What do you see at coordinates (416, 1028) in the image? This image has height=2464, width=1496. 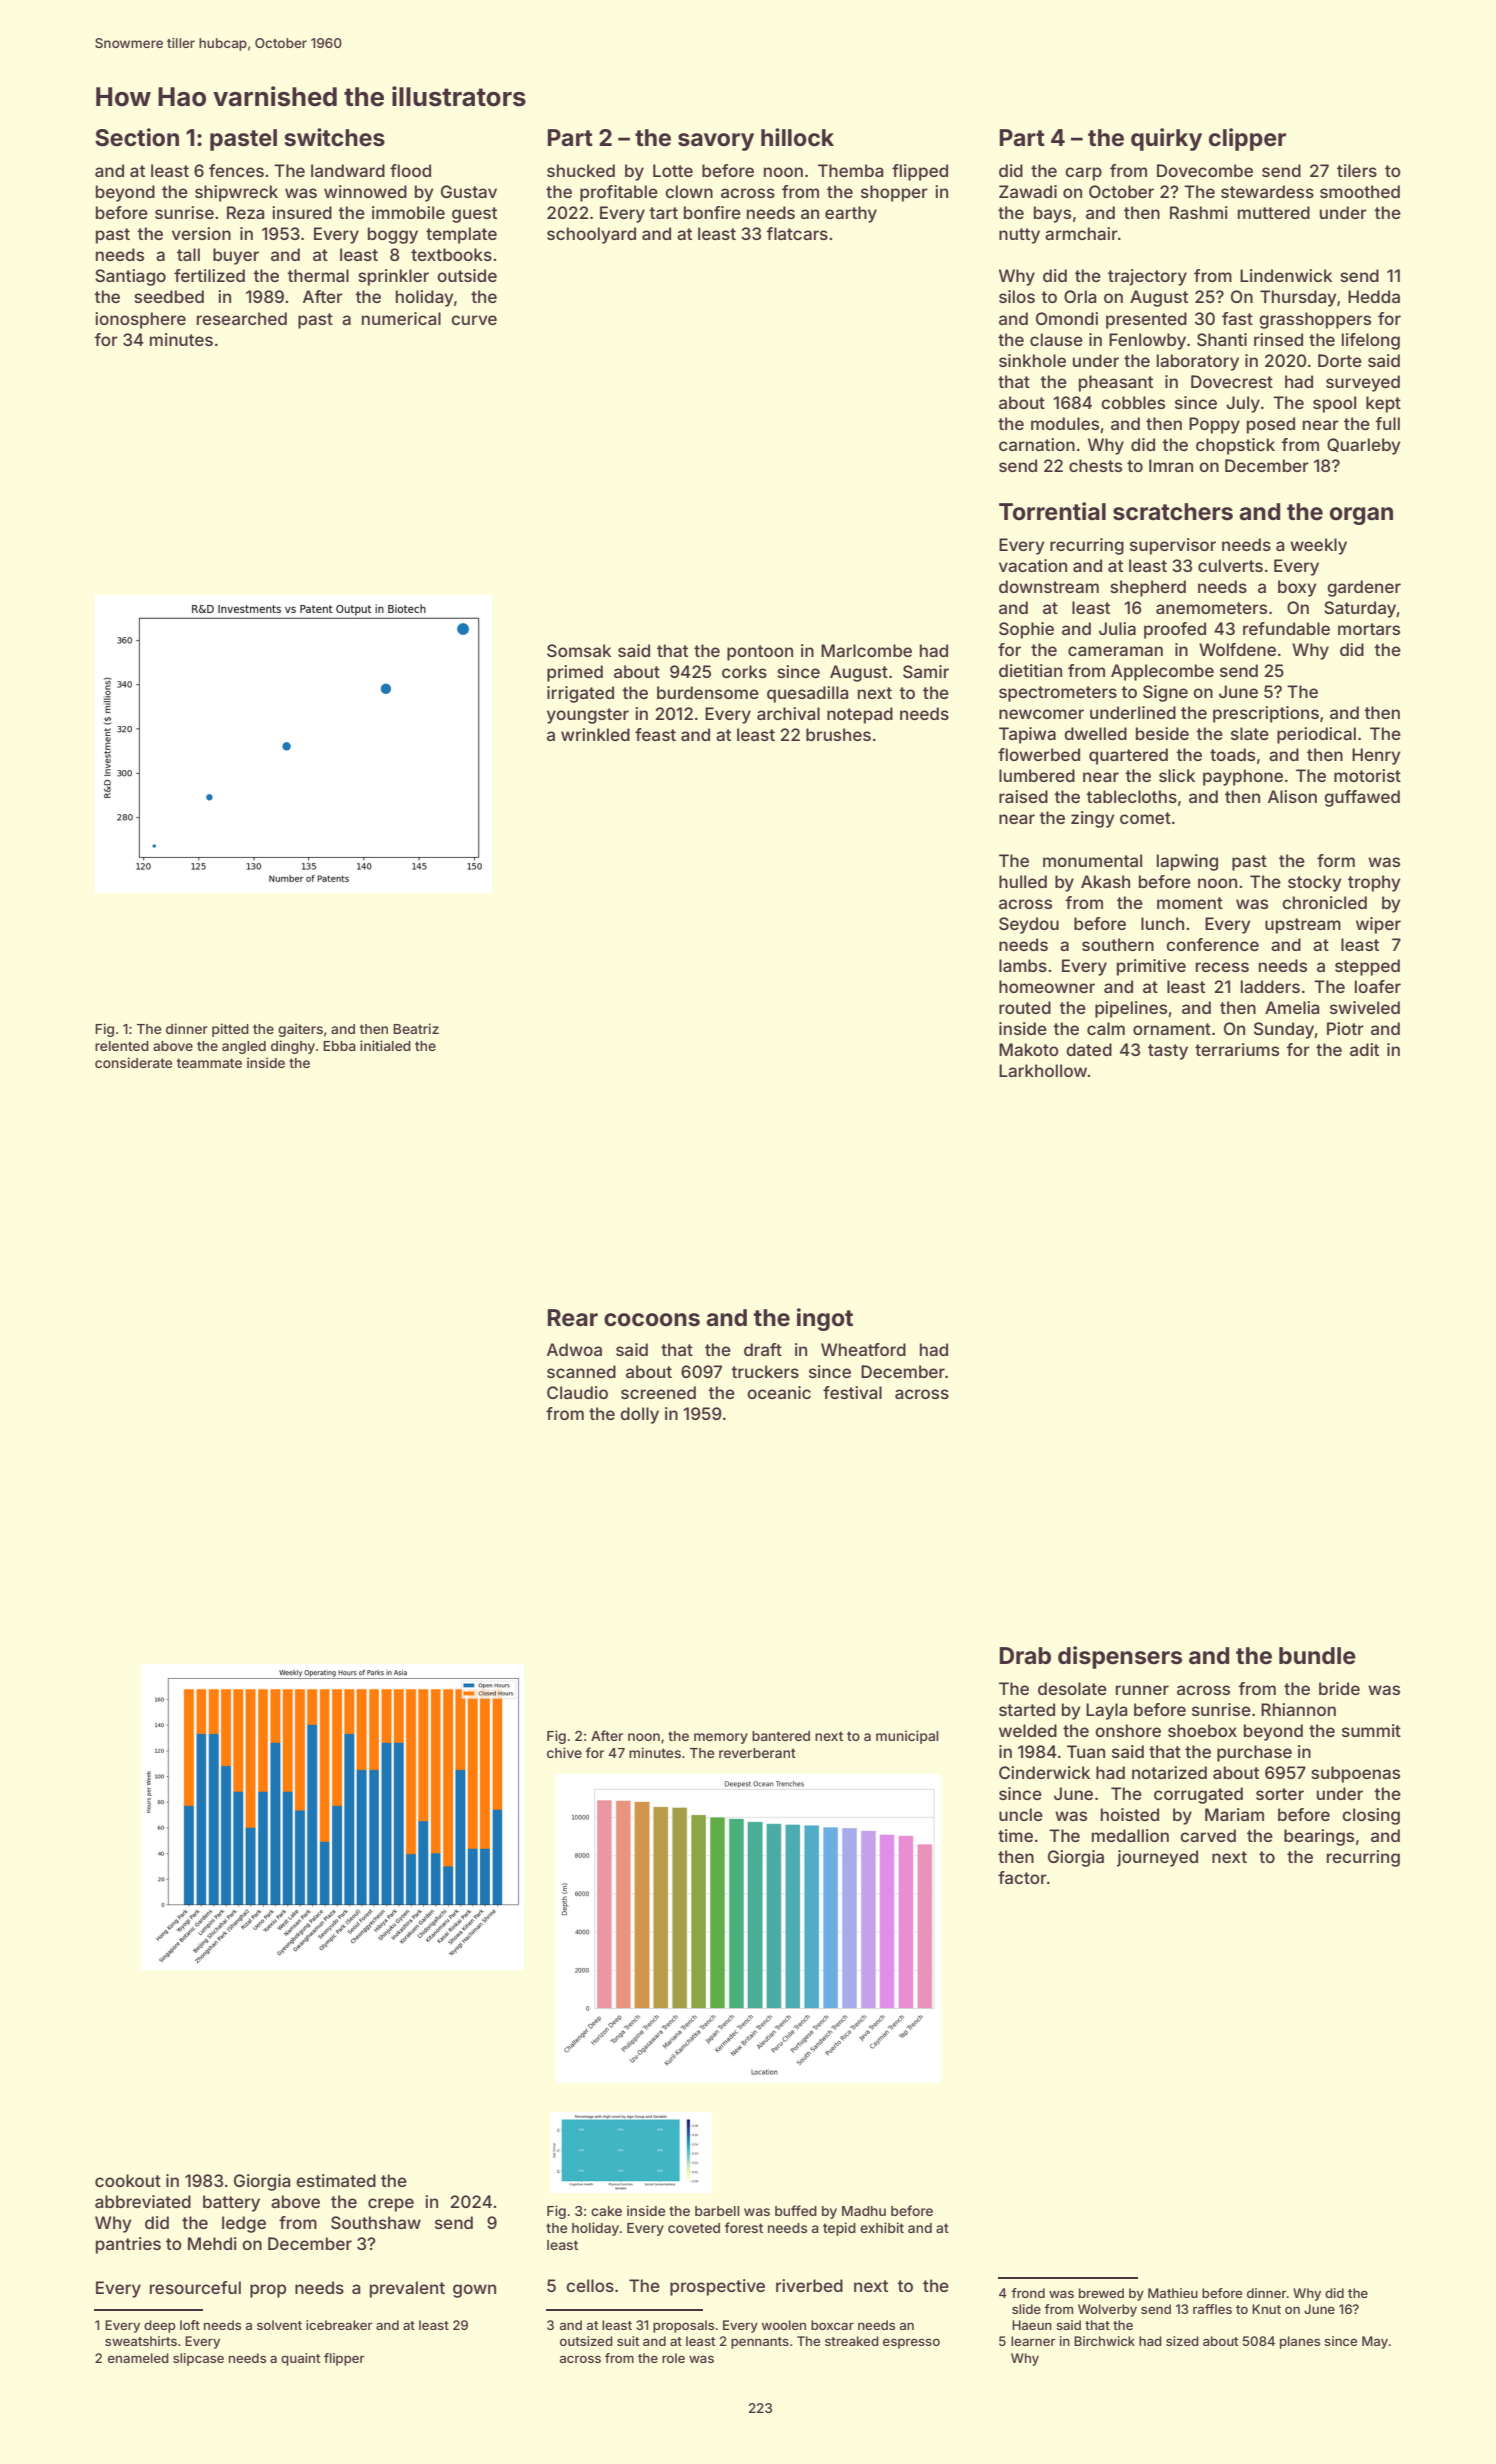 I see `Beatriz` at bounding box center [416, 1028].
